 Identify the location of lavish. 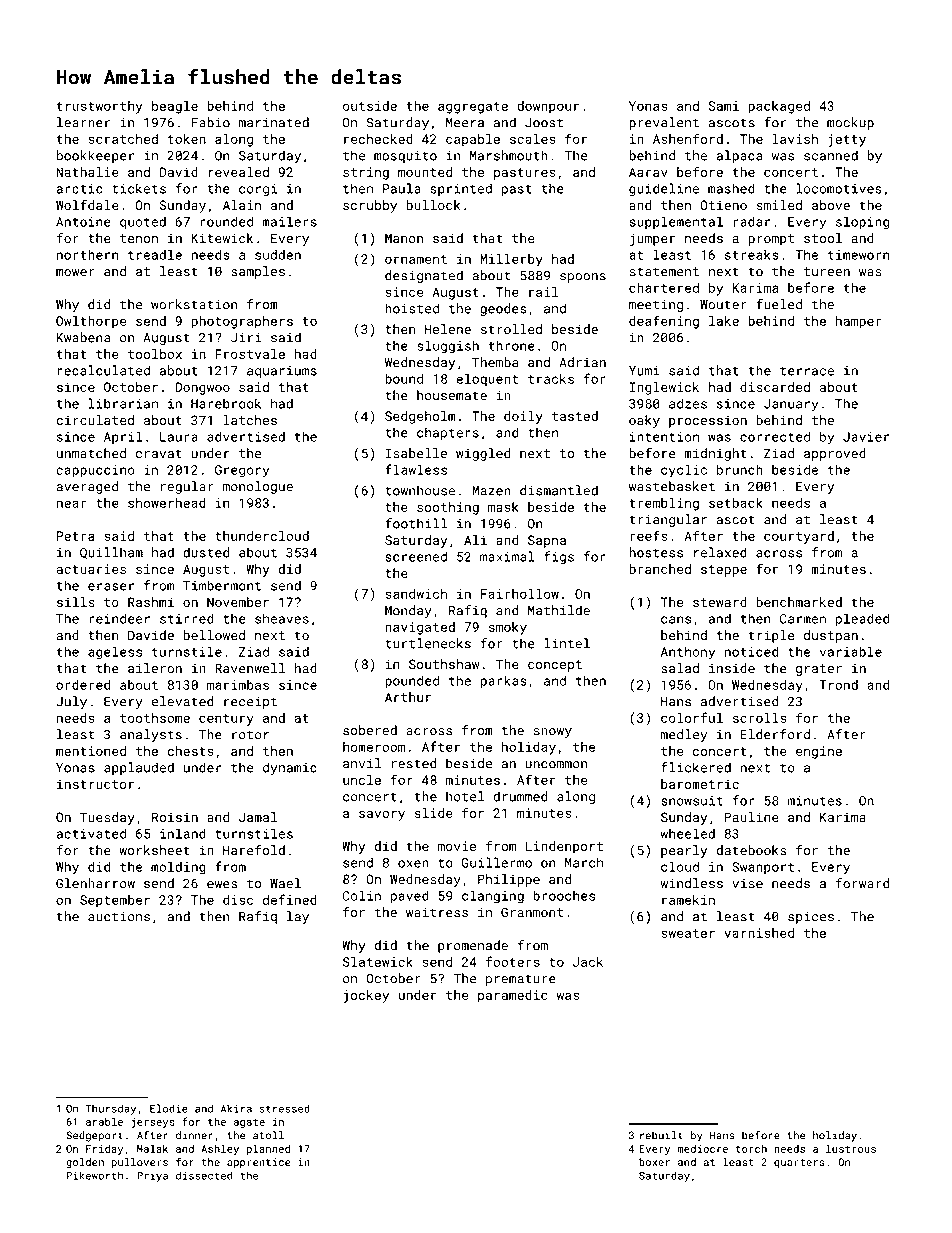
(795, 139).
